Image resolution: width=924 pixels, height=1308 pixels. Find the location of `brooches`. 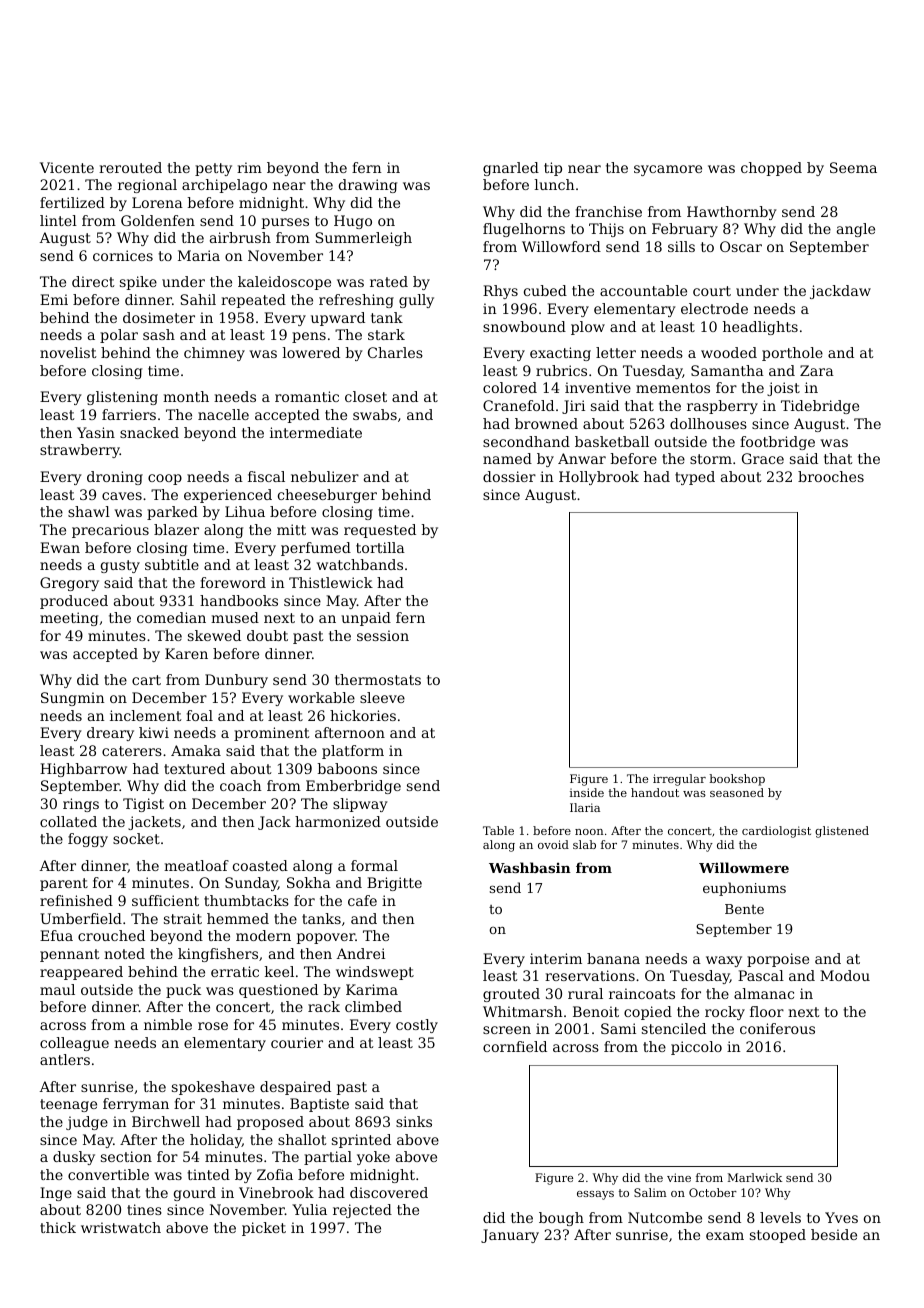

brooches is located at coordinates (831, 476).
